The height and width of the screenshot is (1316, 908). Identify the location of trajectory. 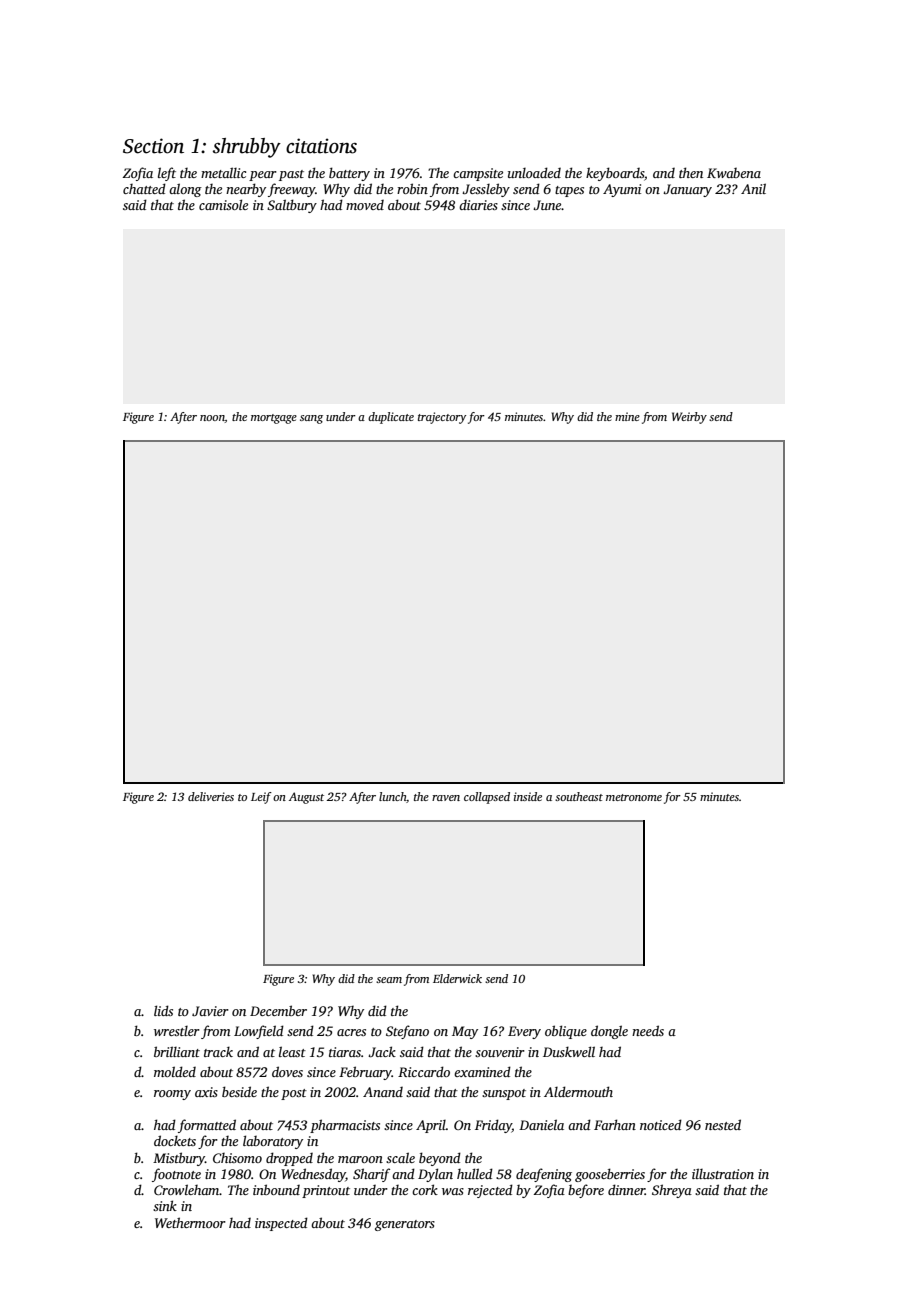
(442, 418).
